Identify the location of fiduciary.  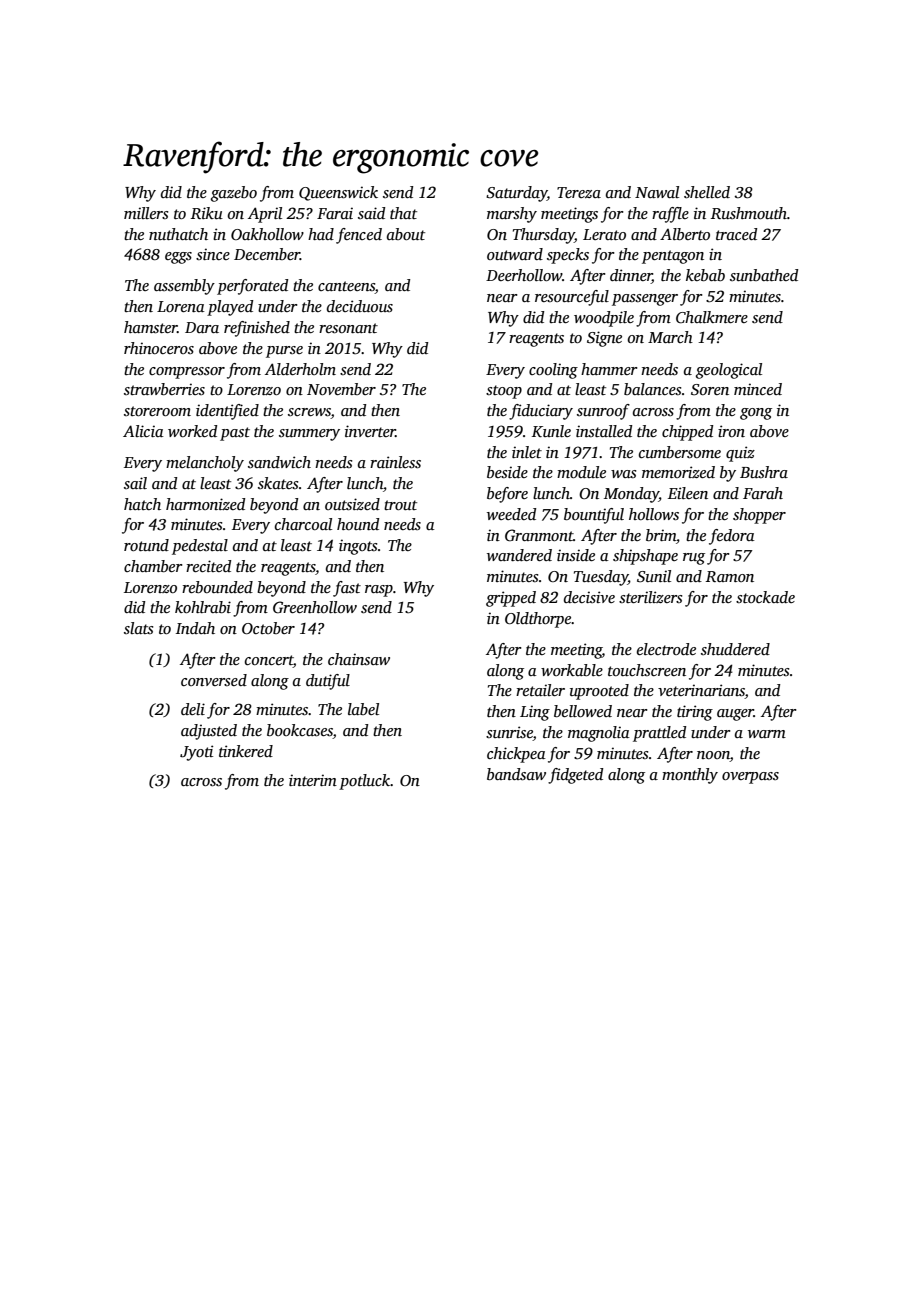
(541, 412).
